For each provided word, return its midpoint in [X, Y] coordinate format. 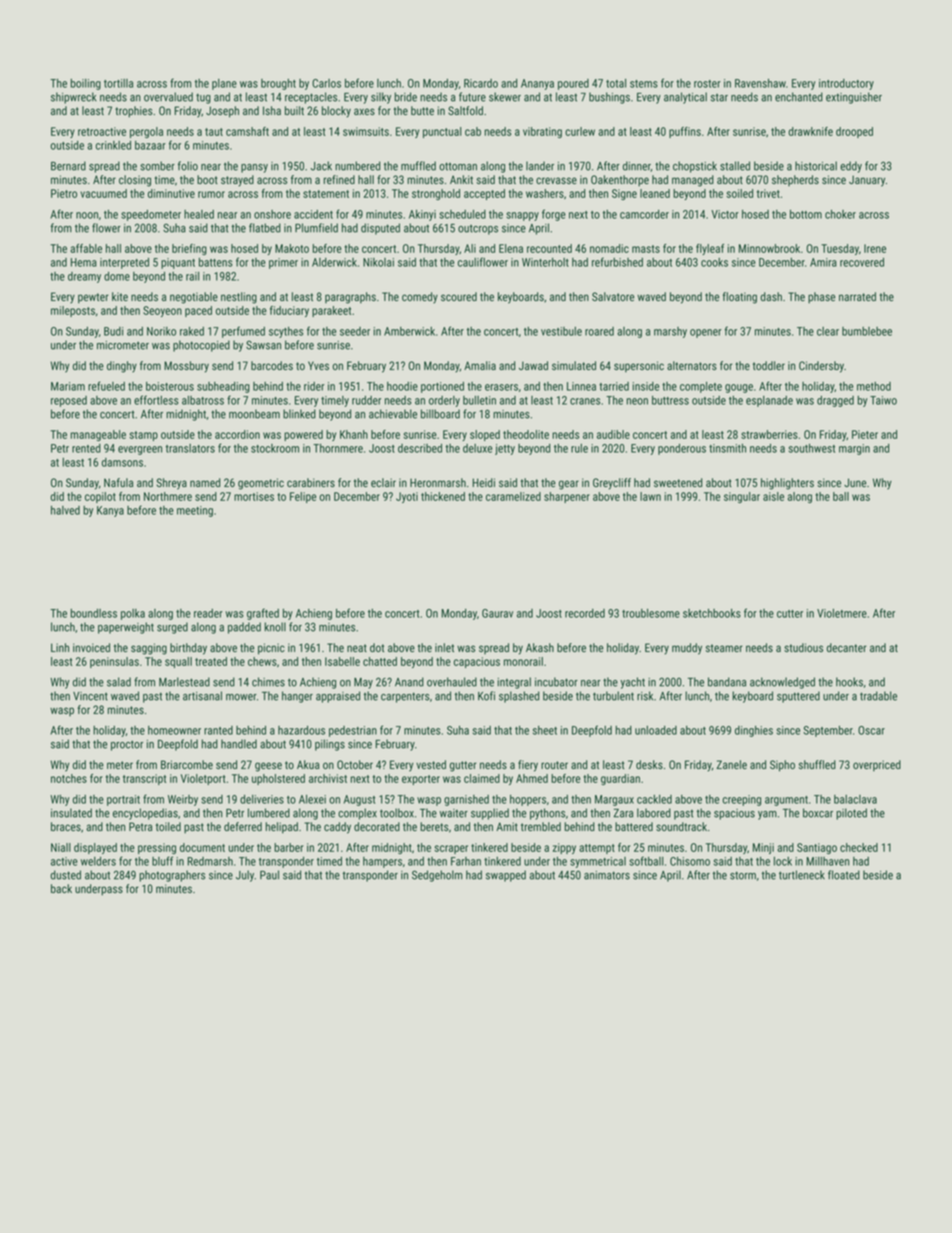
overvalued [168, 97]
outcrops [478, 229]
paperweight [126, 628]
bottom [806, 214]
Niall [61, 847]
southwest [812, 448]
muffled [418, 166]
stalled [735, 166]
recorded [585, 613]
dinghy [122, 367]
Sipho [782, 766]
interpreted [124, 263]
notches [69, 778]
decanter [847, 647]
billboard [440, 414]
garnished [466, 800]
